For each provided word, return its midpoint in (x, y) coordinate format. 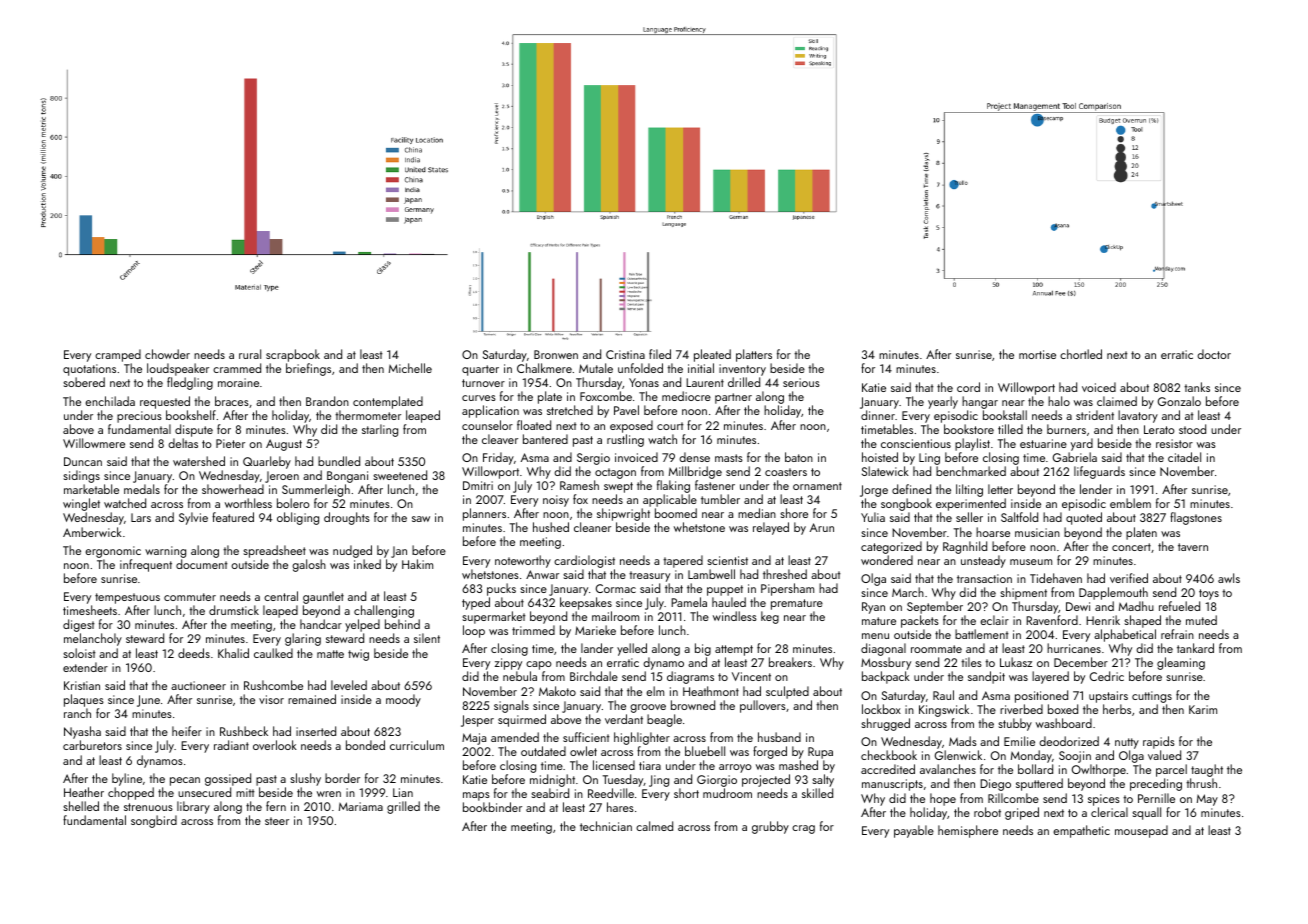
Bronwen (556, 354)
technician (606, 826)
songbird (154, 821)
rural (250, 354)
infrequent (146, 565)
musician (1037, 532)
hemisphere (968, 831)
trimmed (533, 630)
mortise (1037, 354)
